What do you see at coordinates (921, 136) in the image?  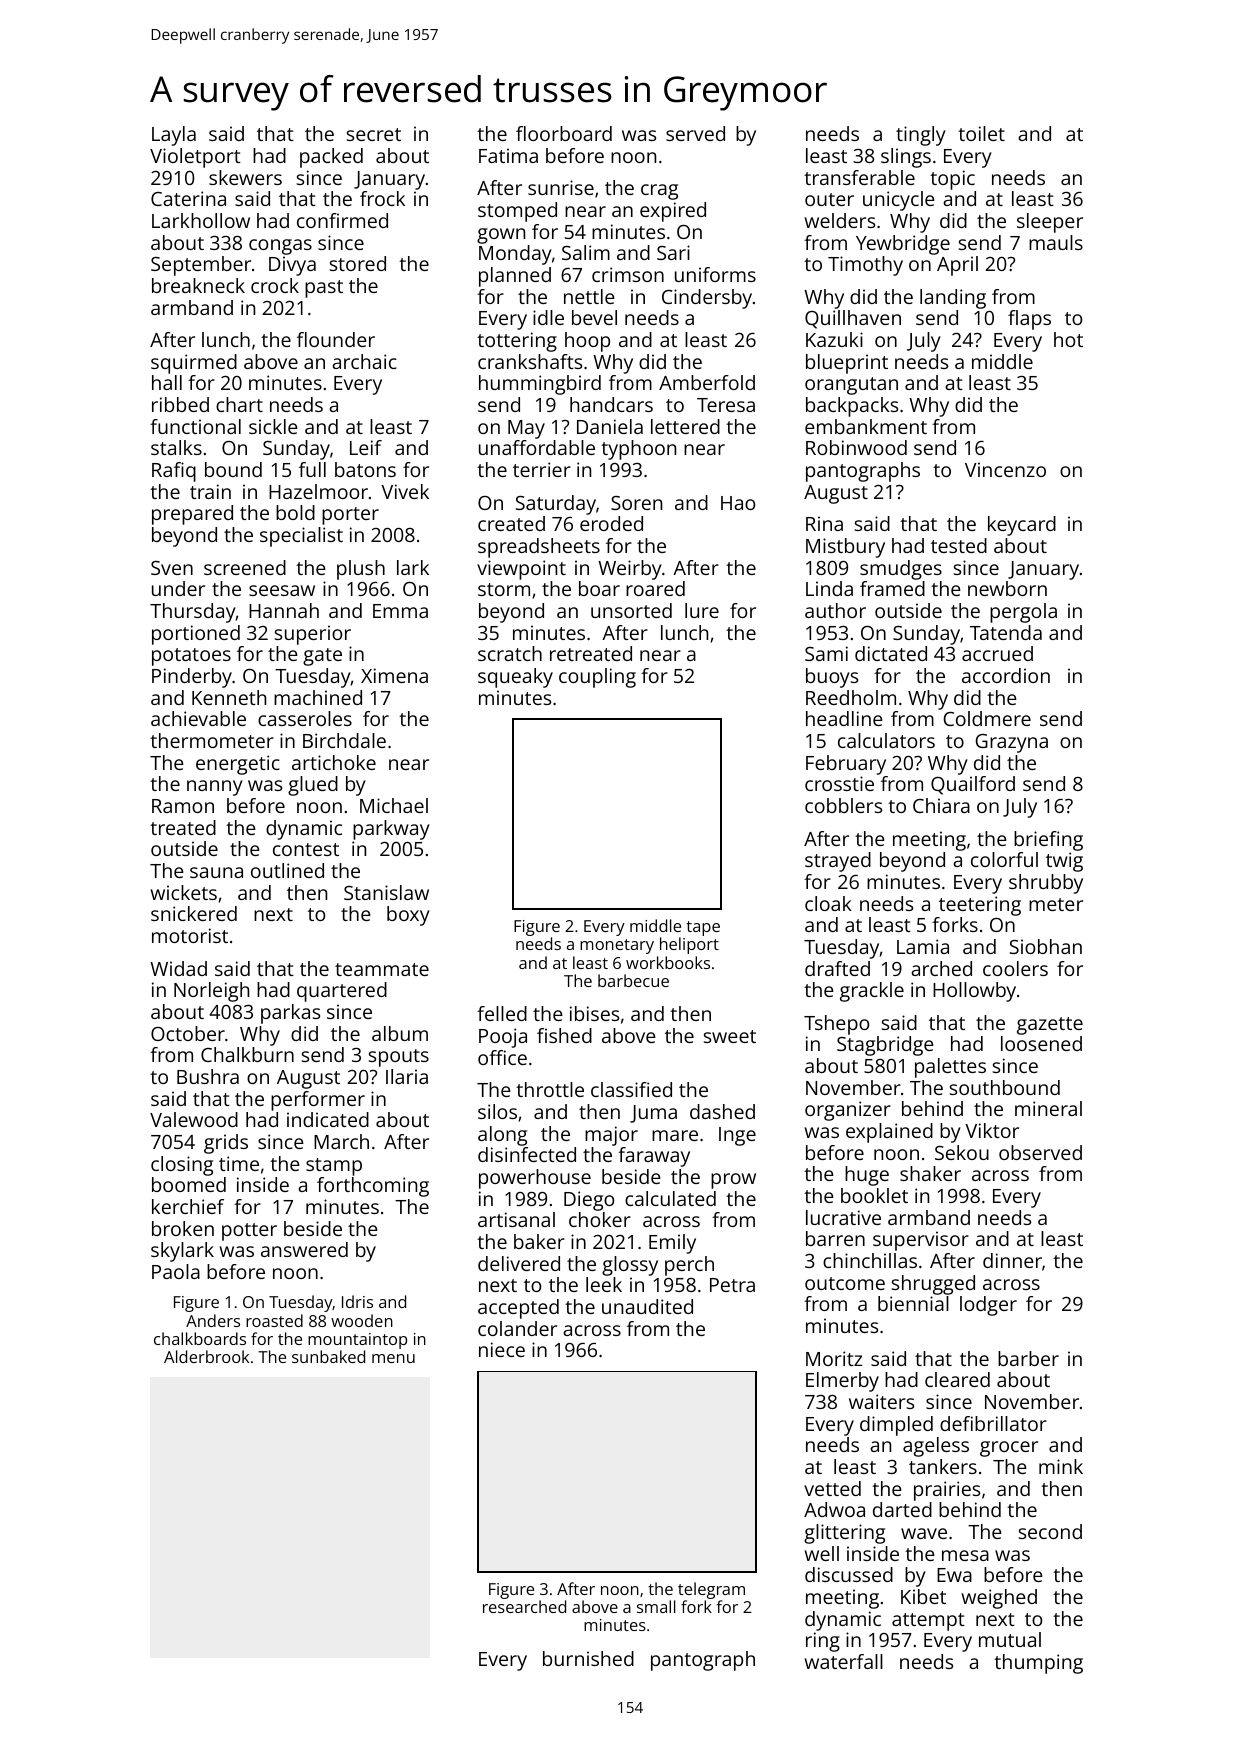 I see `tingly` at bounding box center [921, 136].
